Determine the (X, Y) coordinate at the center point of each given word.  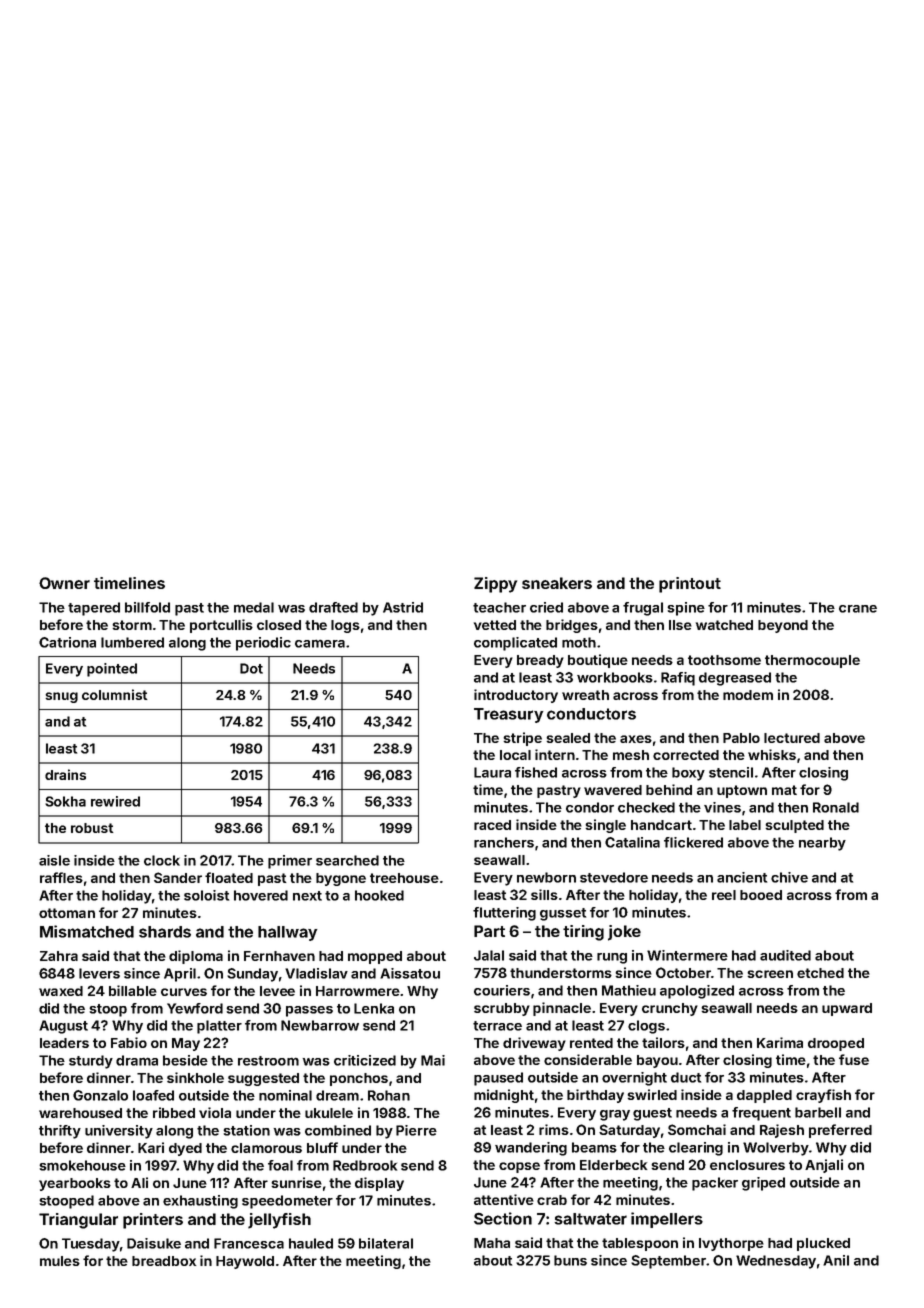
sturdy (91, 1062)
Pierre (416, 1130)
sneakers (557, 583)
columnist (115, 694)
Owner (64, 583)
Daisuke (154, 1243)
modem (748, 695)
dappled (764, 1096)
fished (536, 772)
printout (690, 585)
